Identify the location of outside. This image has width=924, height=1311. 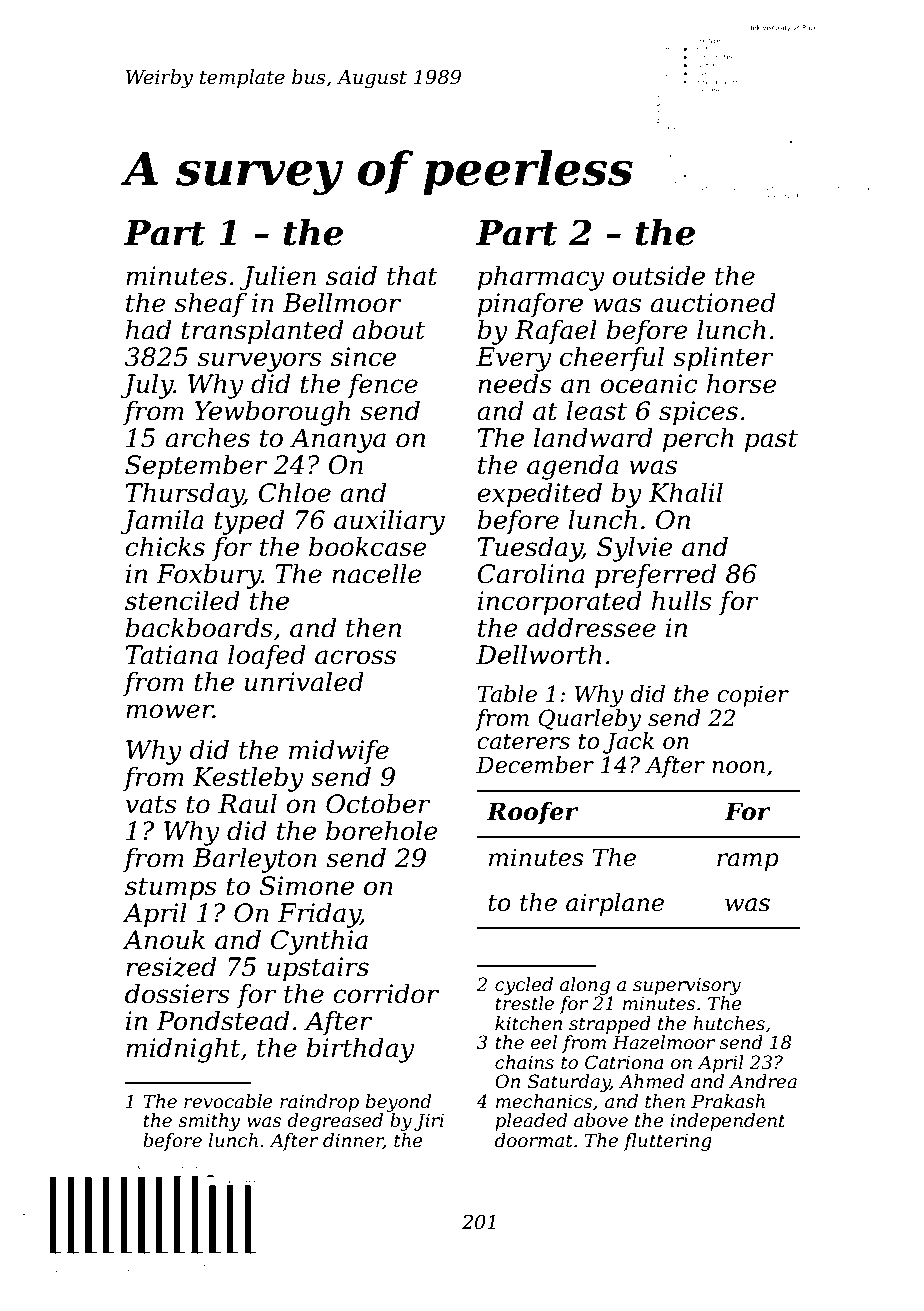
(659, 275).
